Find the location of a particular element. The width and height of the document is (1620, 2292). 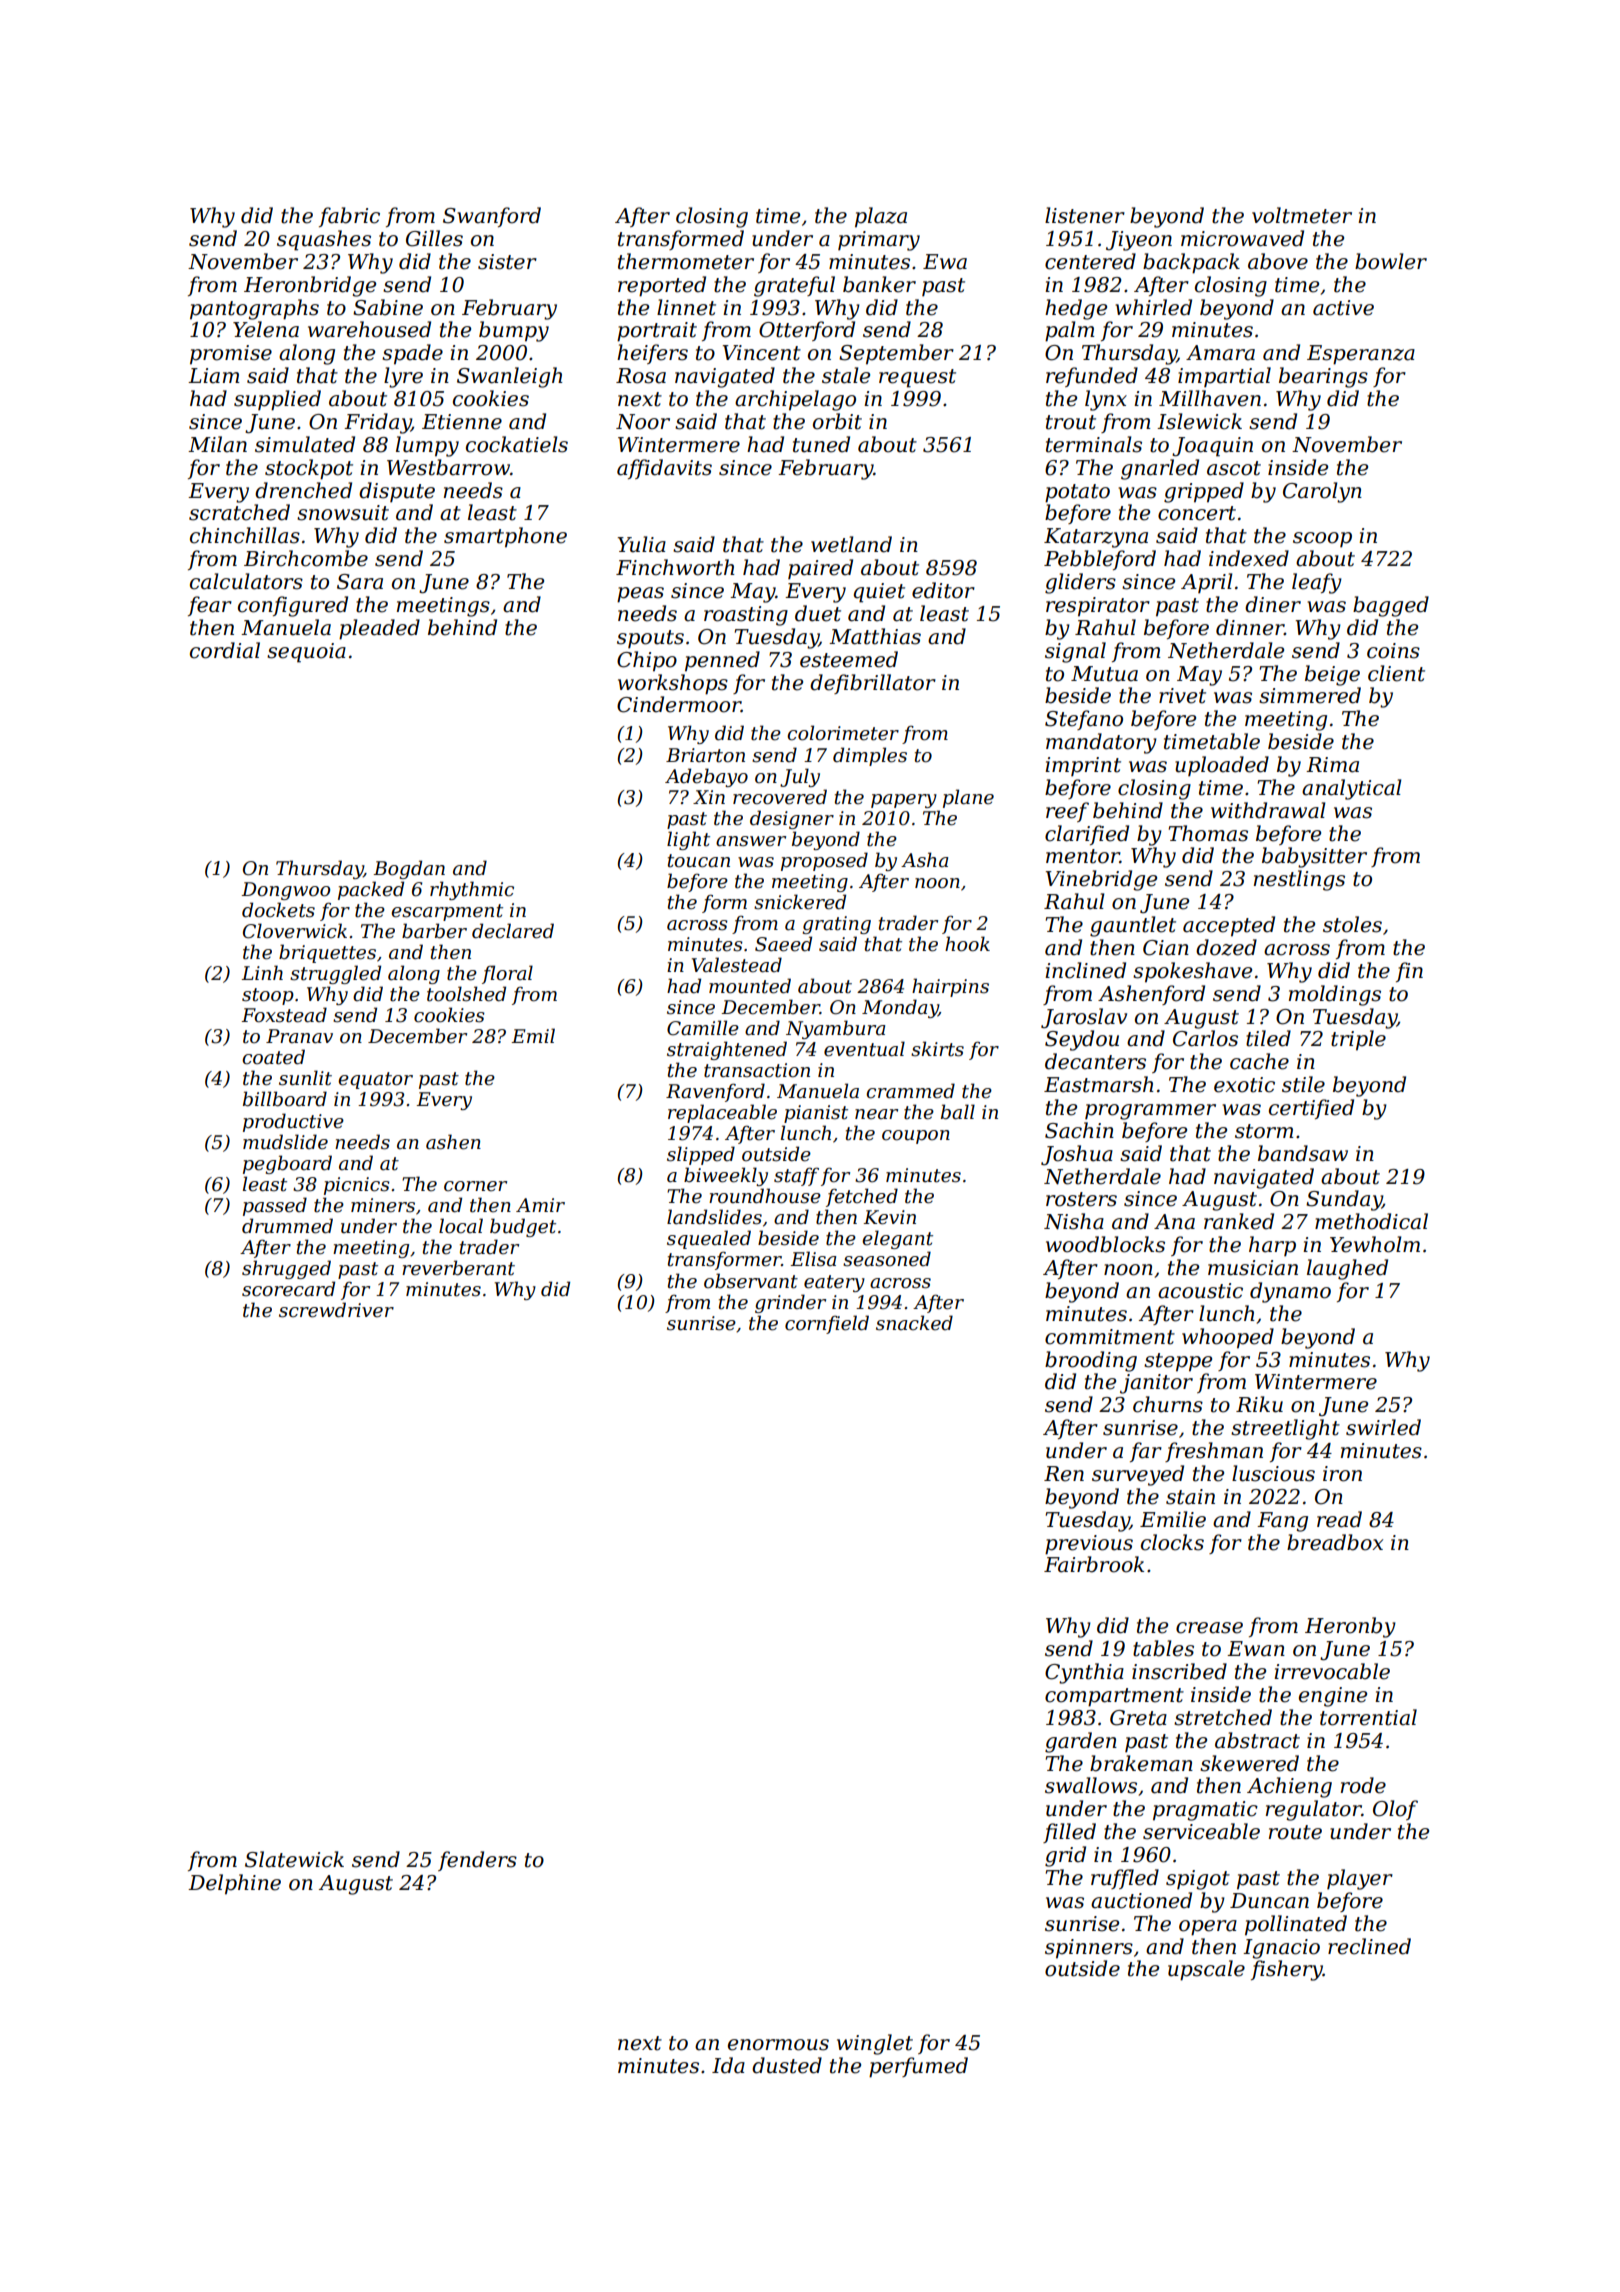

enormous is located at coordinates (778, 2045).
